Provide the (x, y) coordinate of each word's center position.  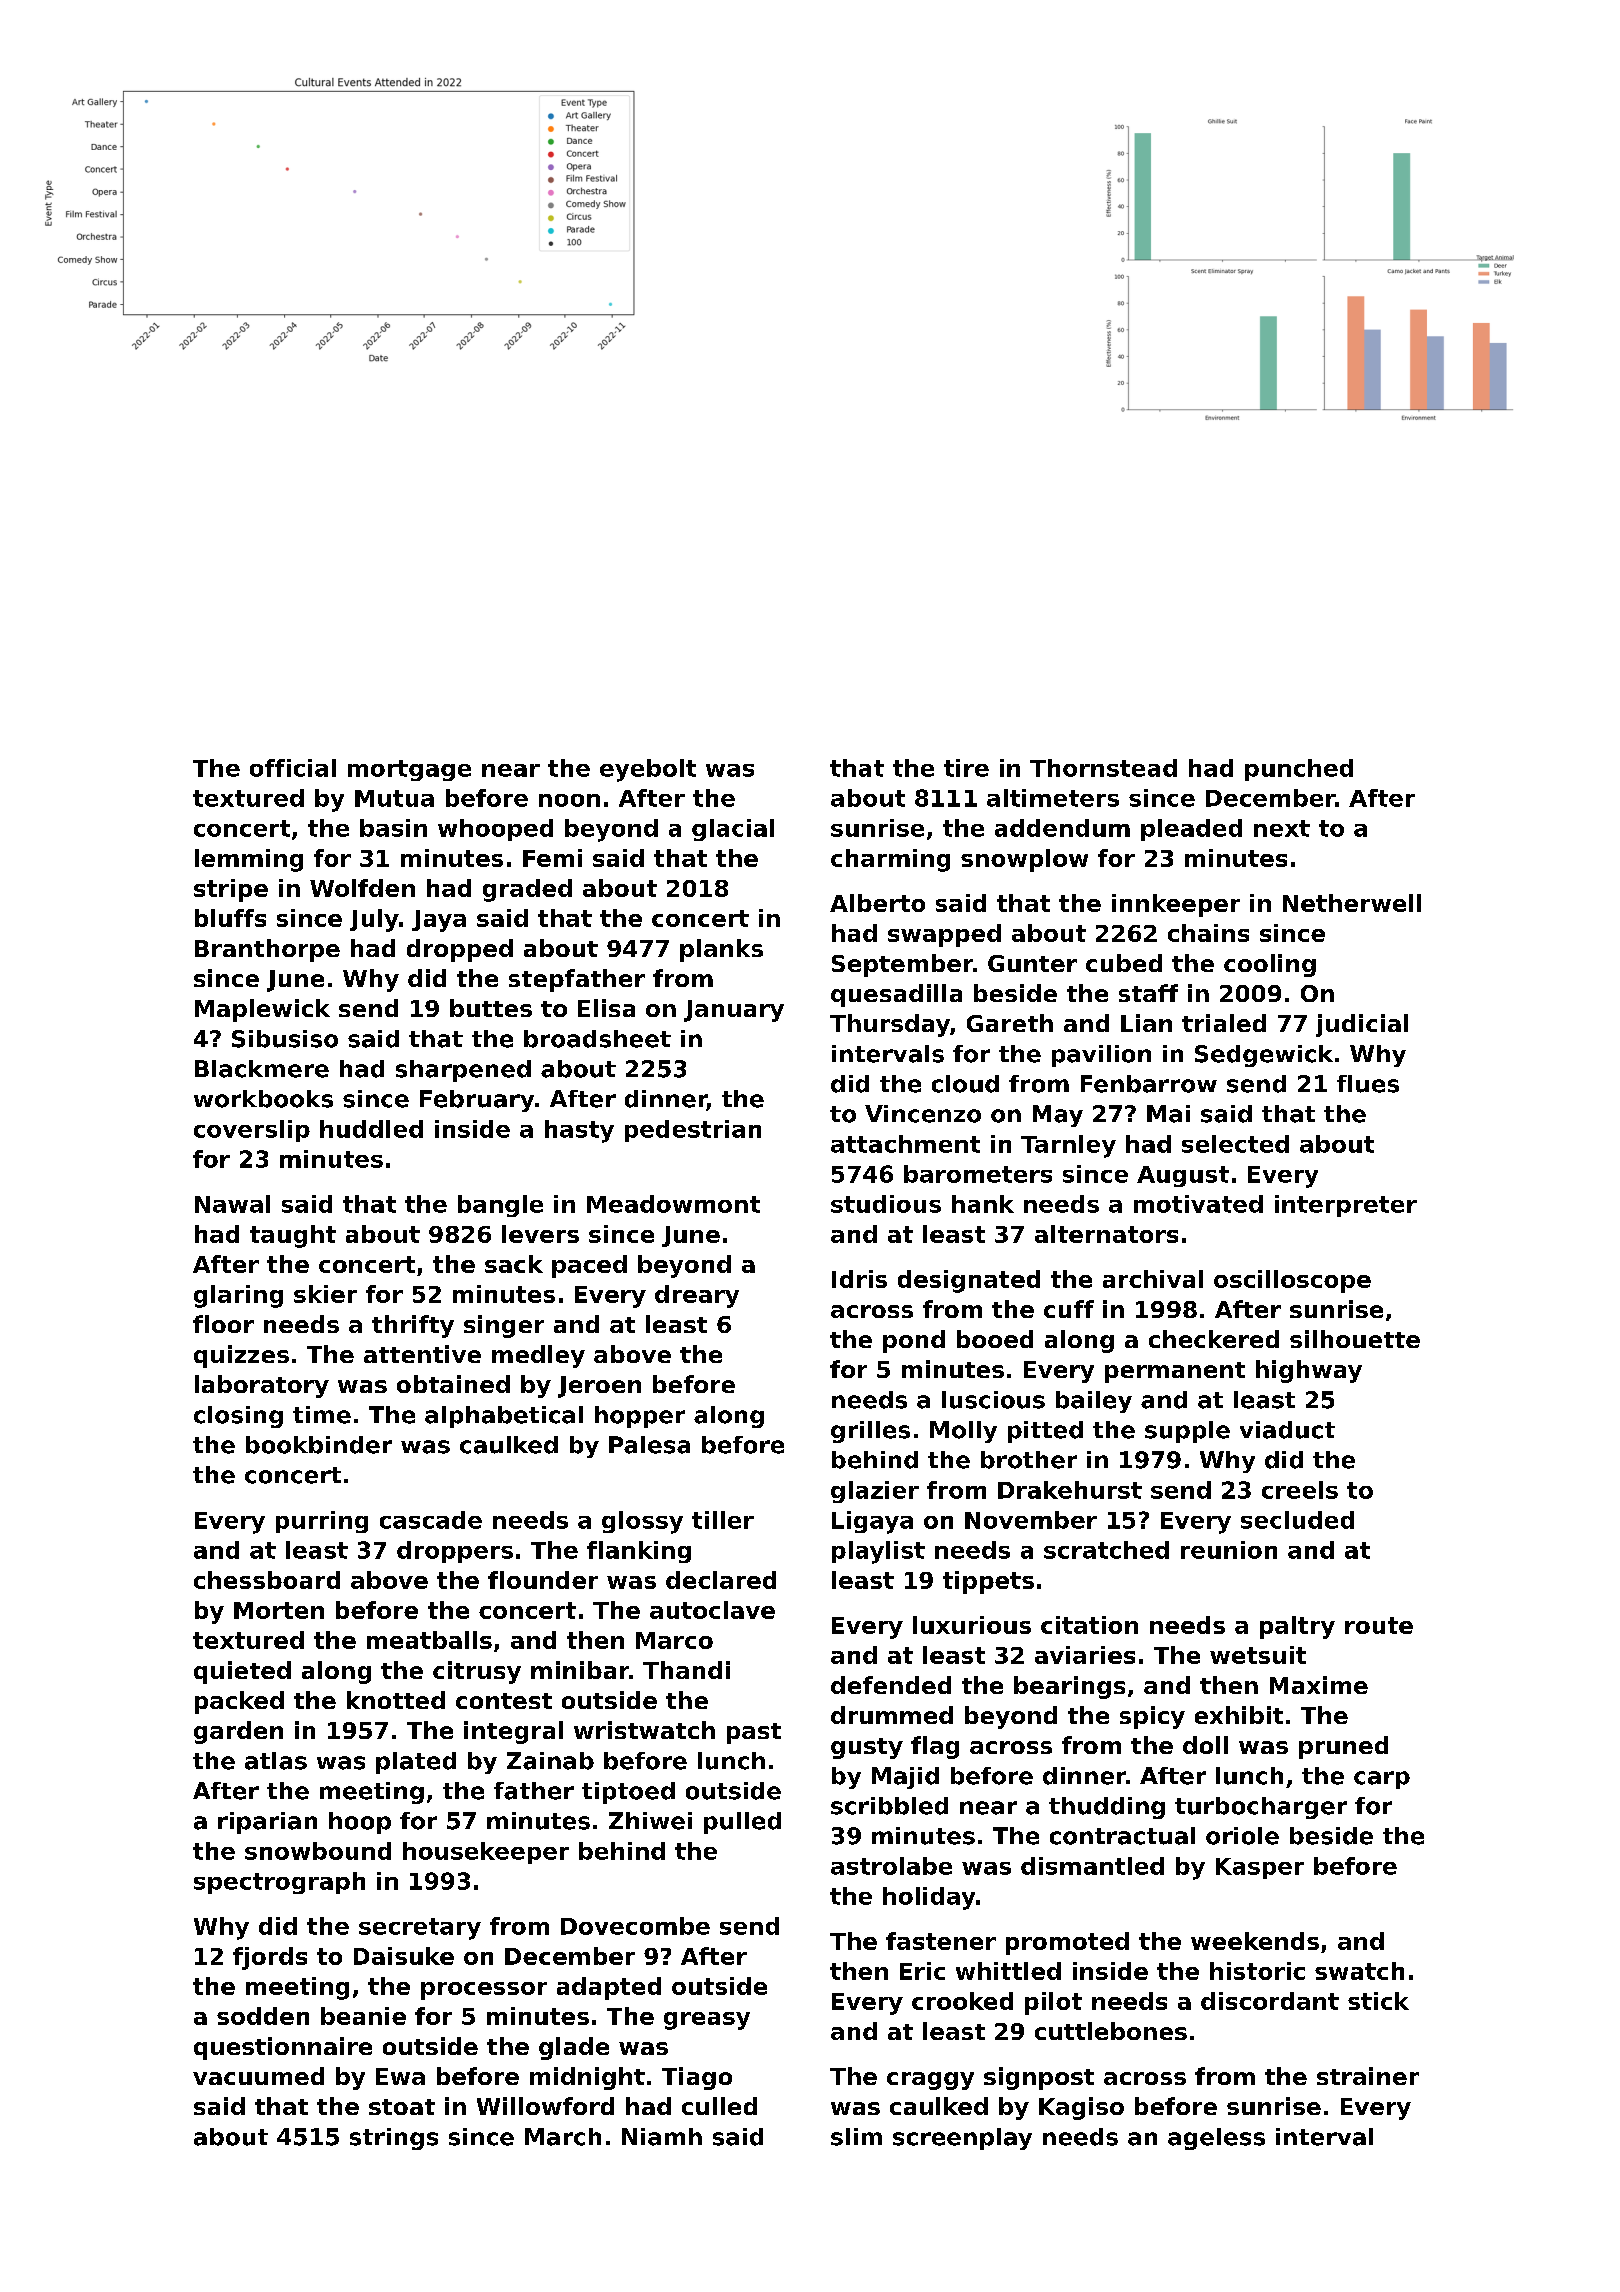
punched (1299, 770)
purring (322, 1522)
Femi (552, 858)
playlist (878, 1552)
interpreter (1346, 1206)
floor (223, 1324)
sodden (263, 2016)
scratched (1106, 1550)
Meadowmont (673, 1204)
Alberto (877, 903)
